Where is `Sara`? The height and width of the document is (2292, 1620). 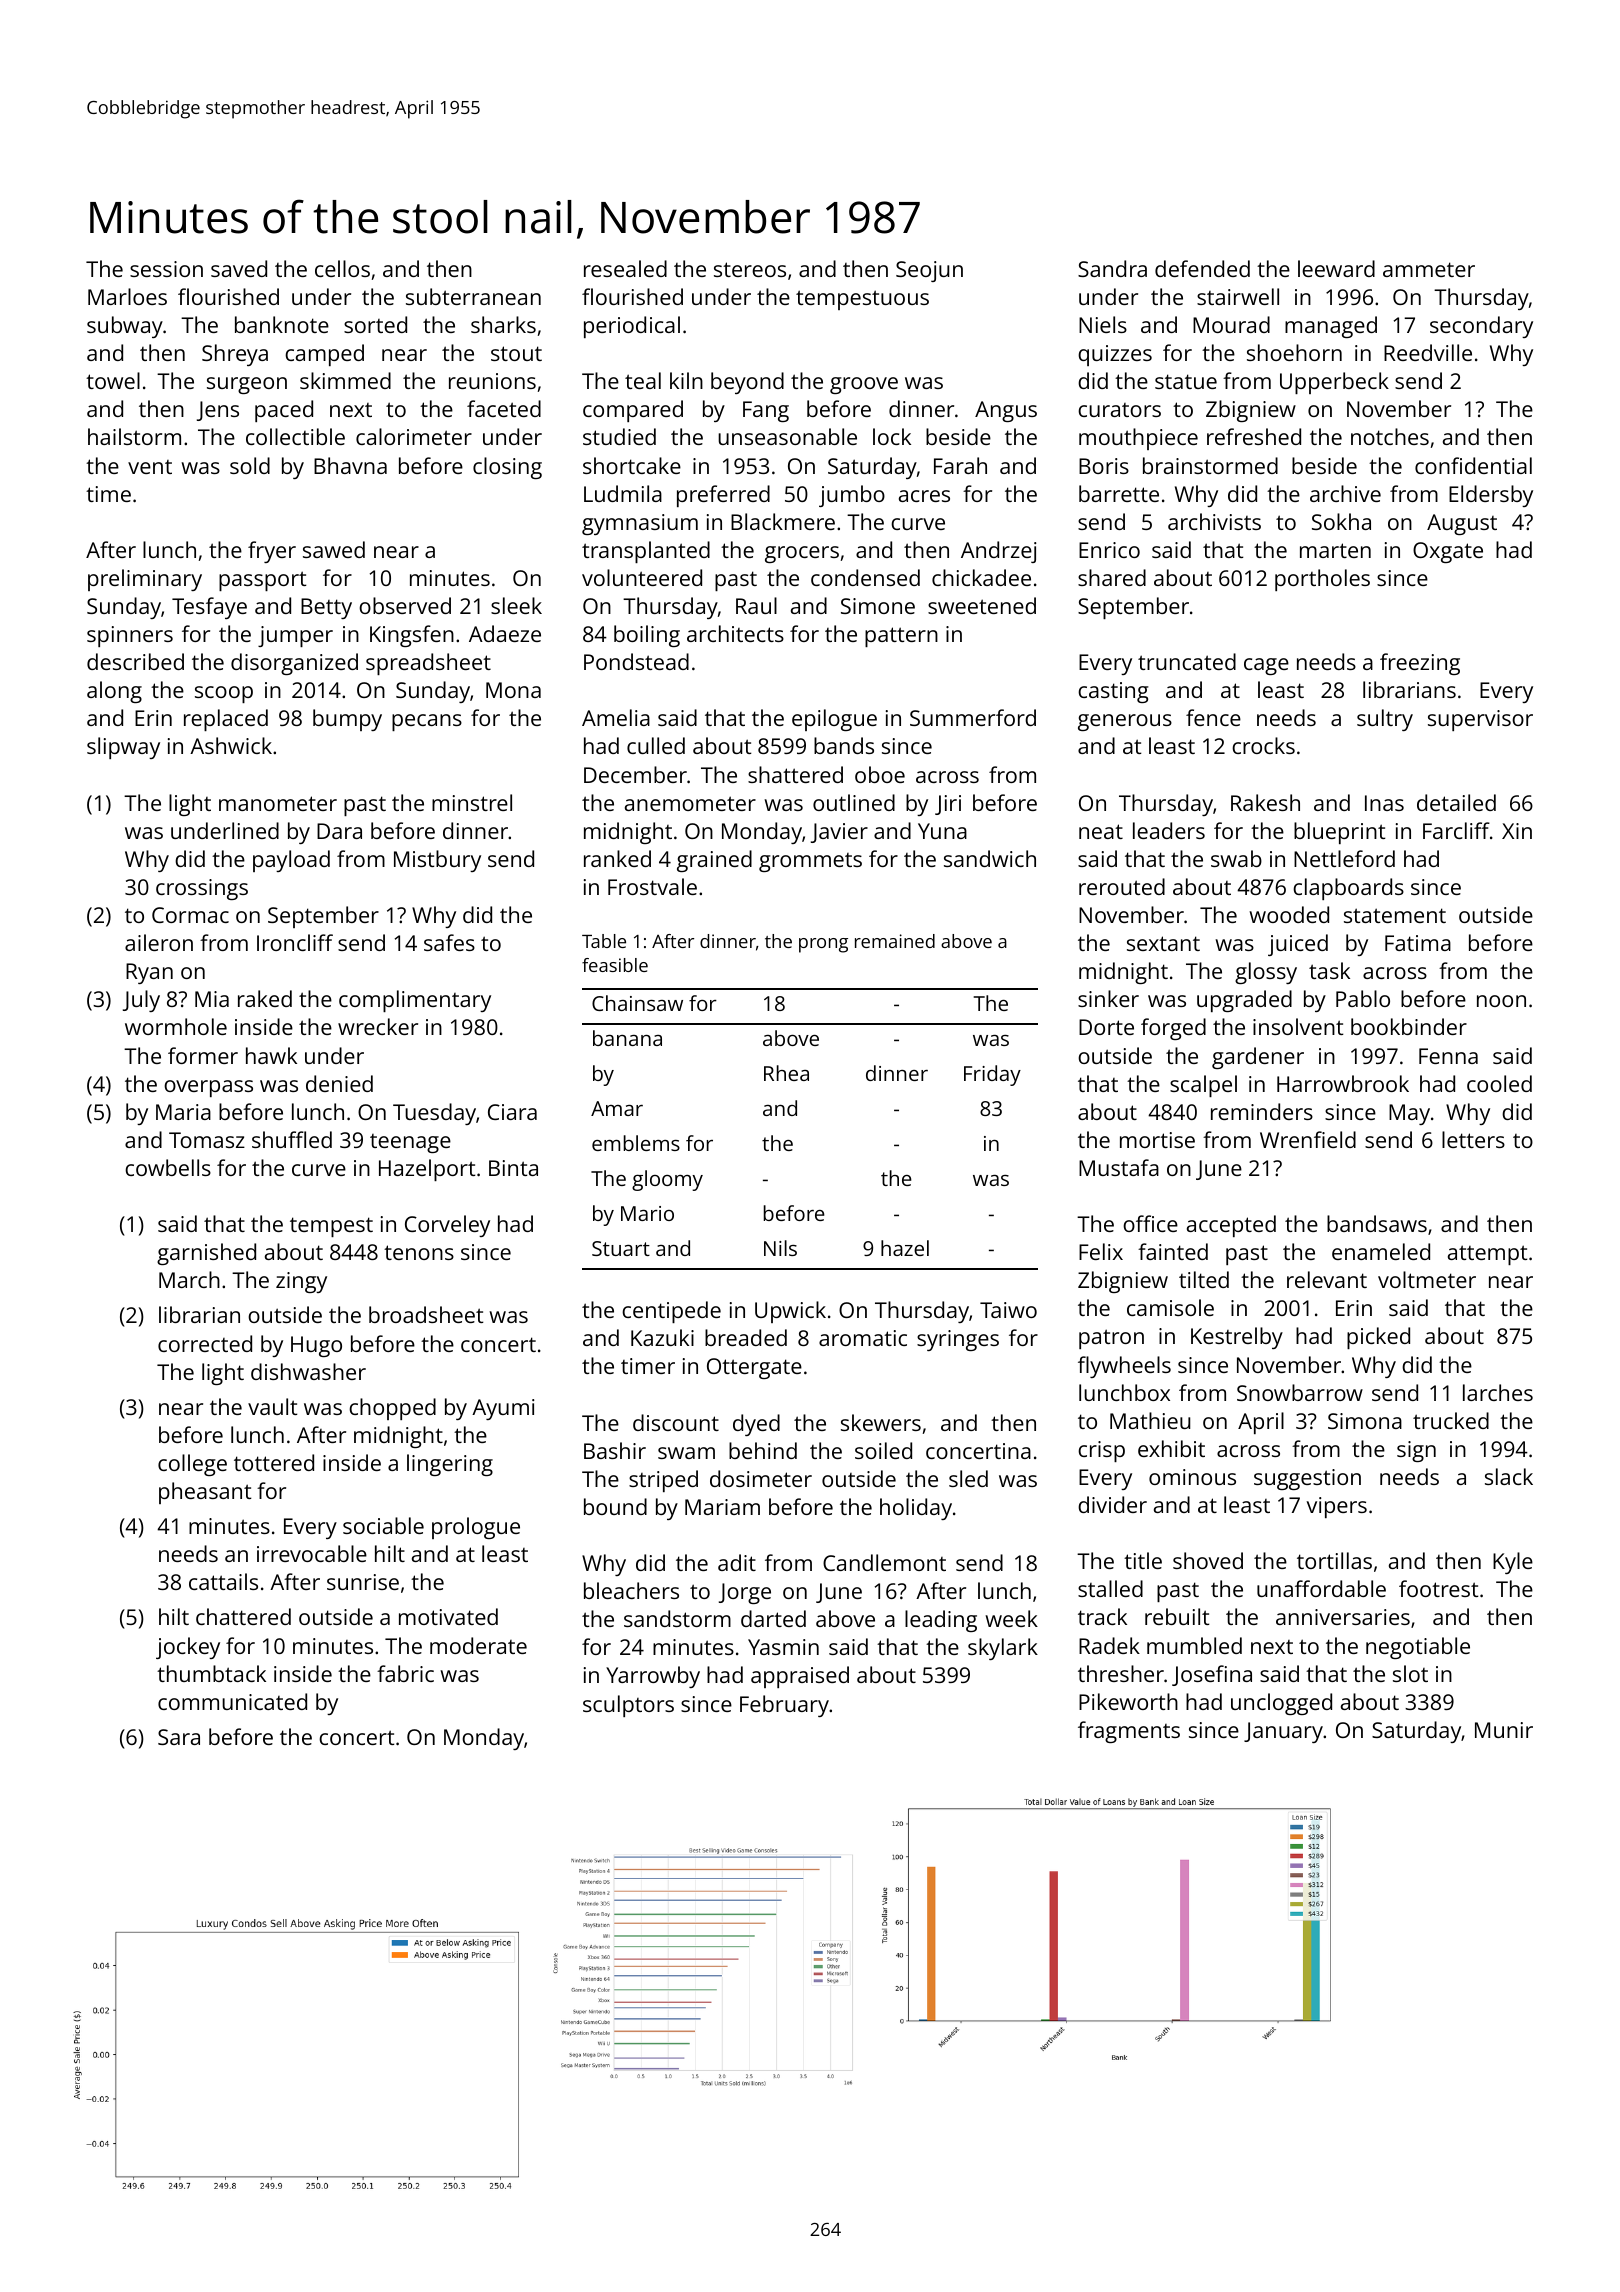
Sara is located at coordinates (179, 1737).
